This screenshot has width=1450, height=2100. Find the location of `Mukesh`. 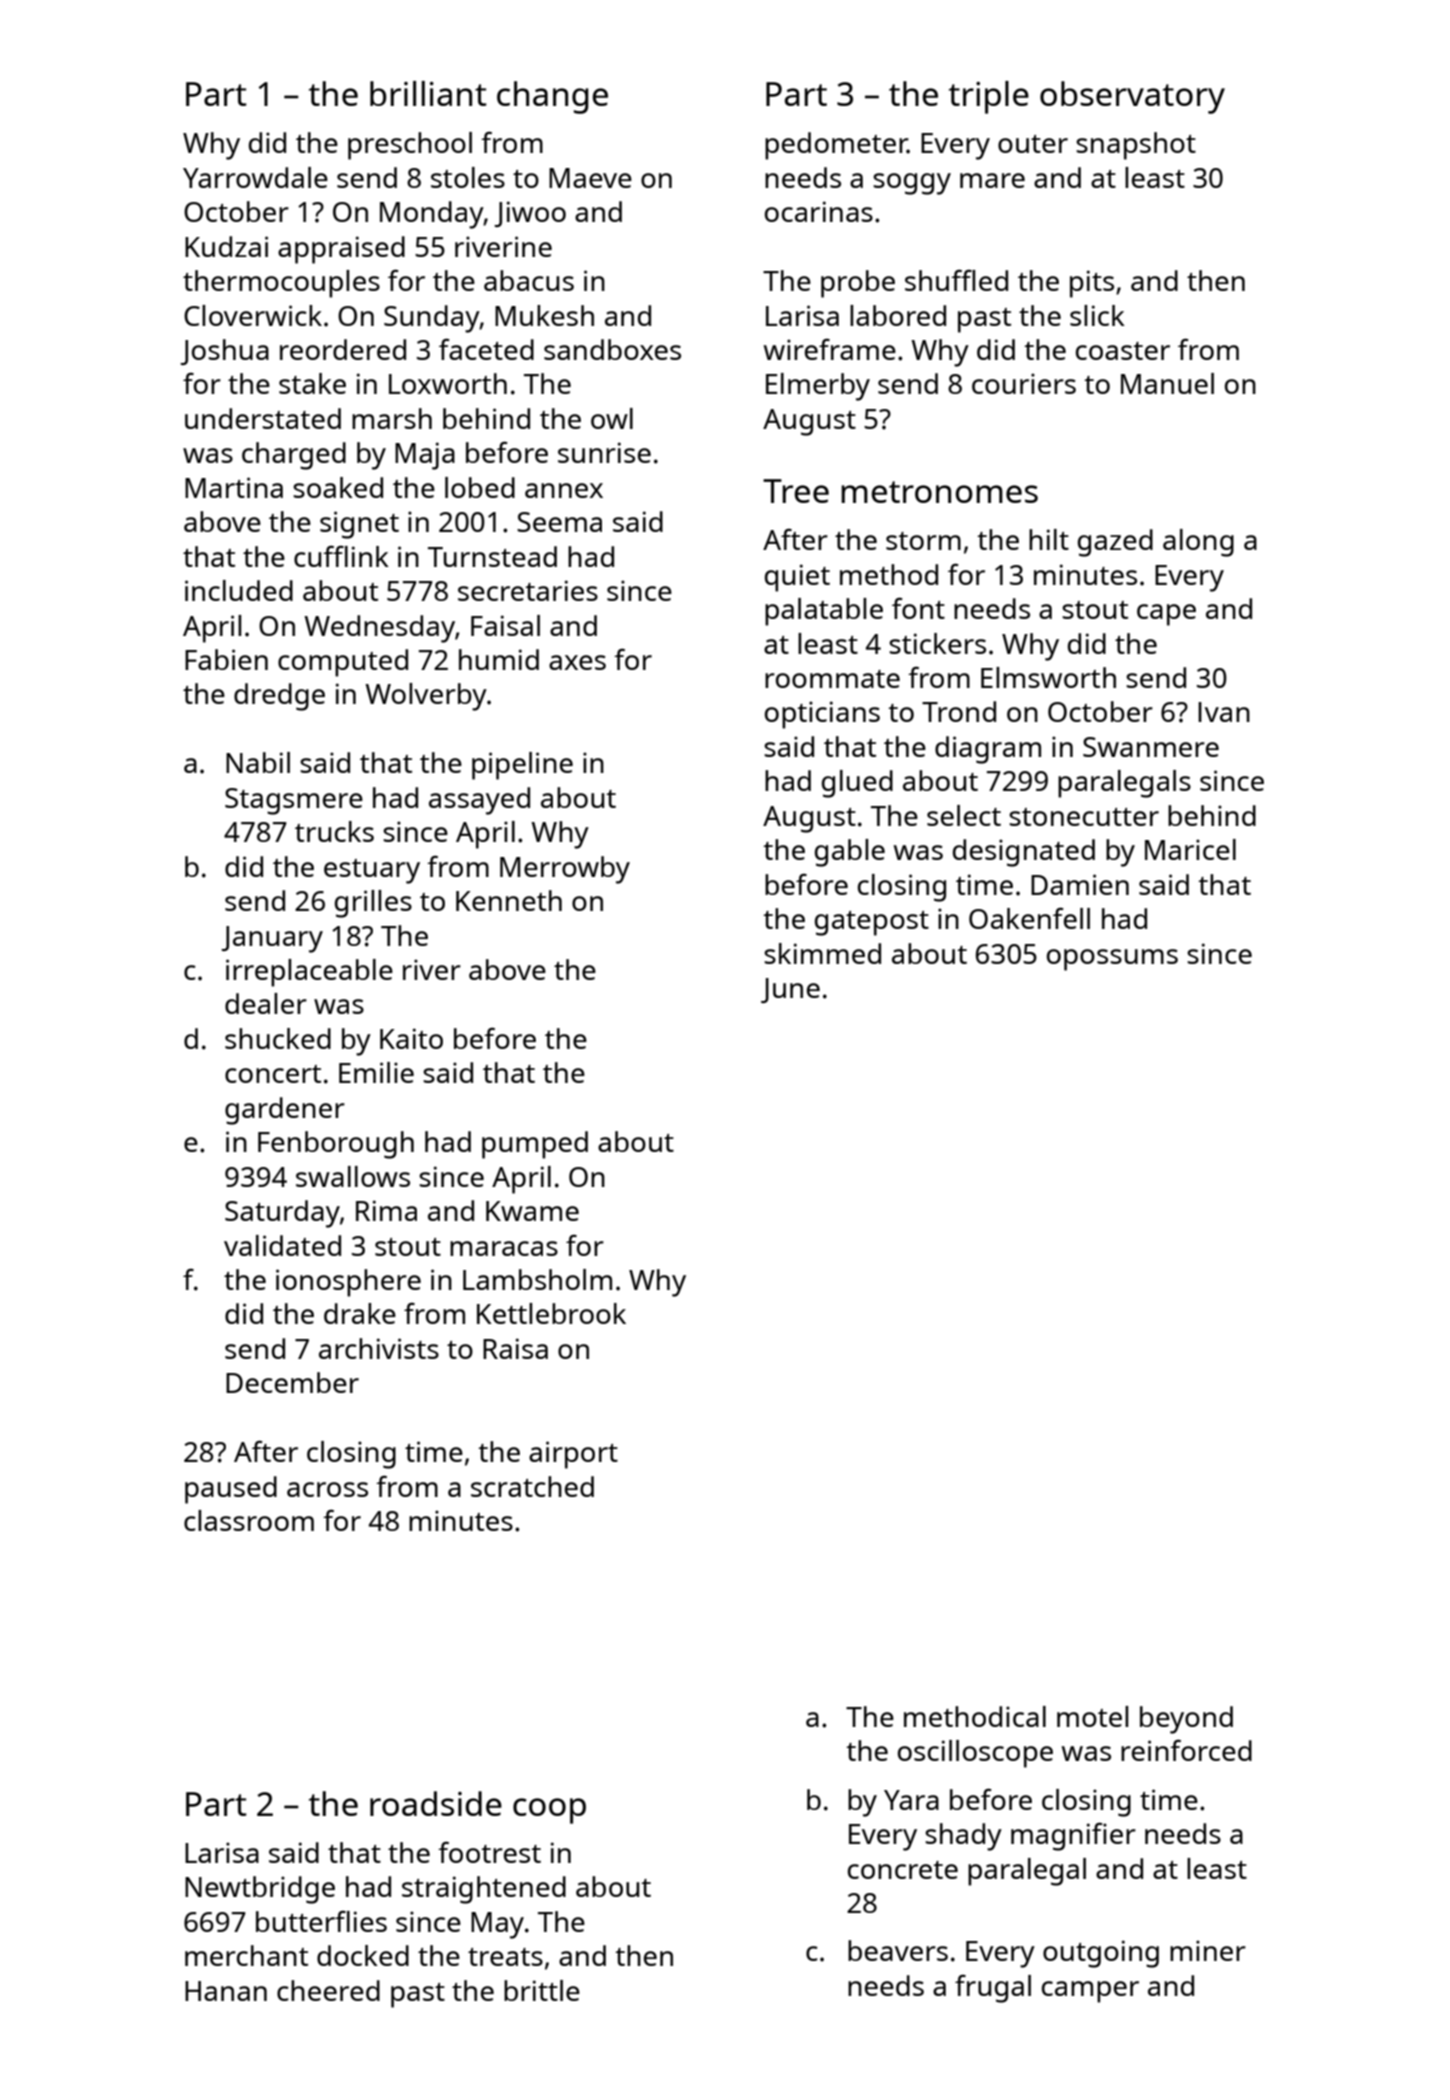

Mukesh is located at coordinates (544, 315).
